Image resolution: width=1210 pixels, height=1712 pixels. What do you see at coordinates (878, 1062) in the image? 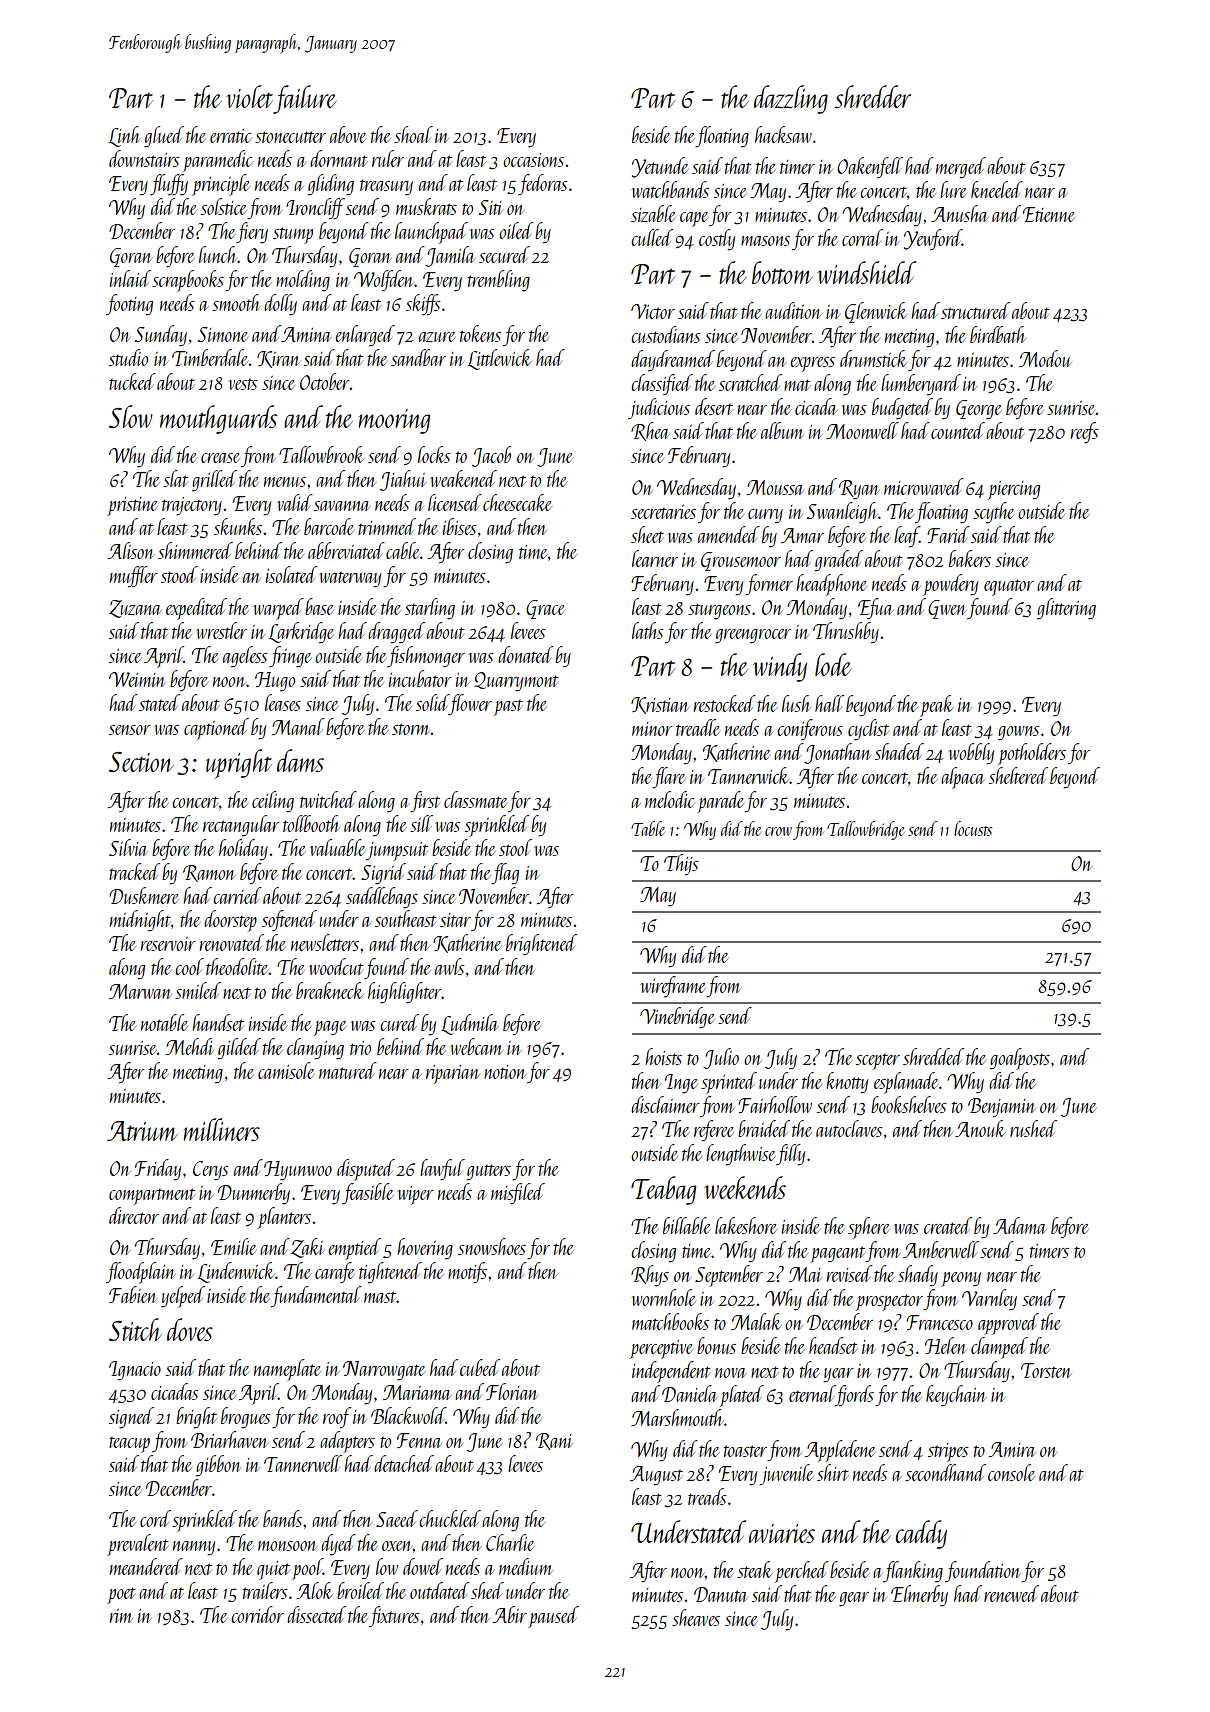
I see `scepter` at bounding box center [878, 1062].
